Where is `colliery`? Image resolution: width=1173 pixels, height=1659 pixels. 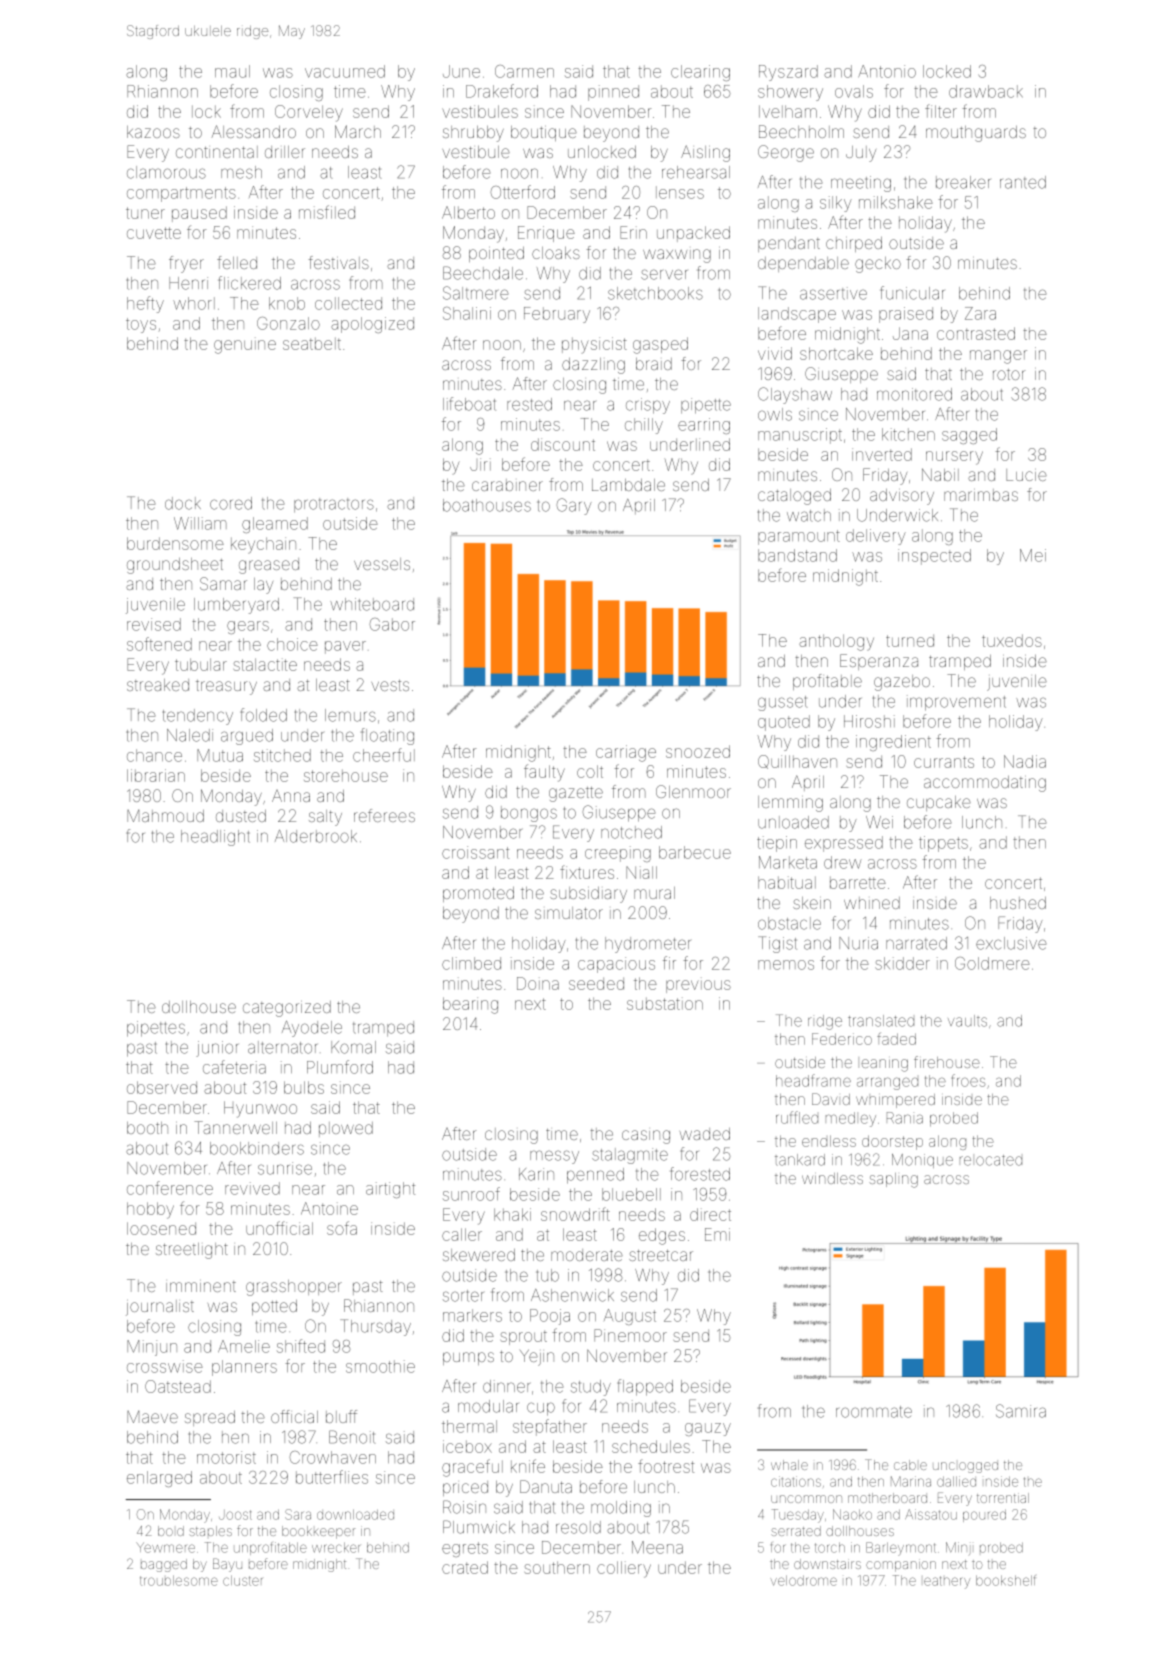 colliery is located at coordinates (624, 1569).
